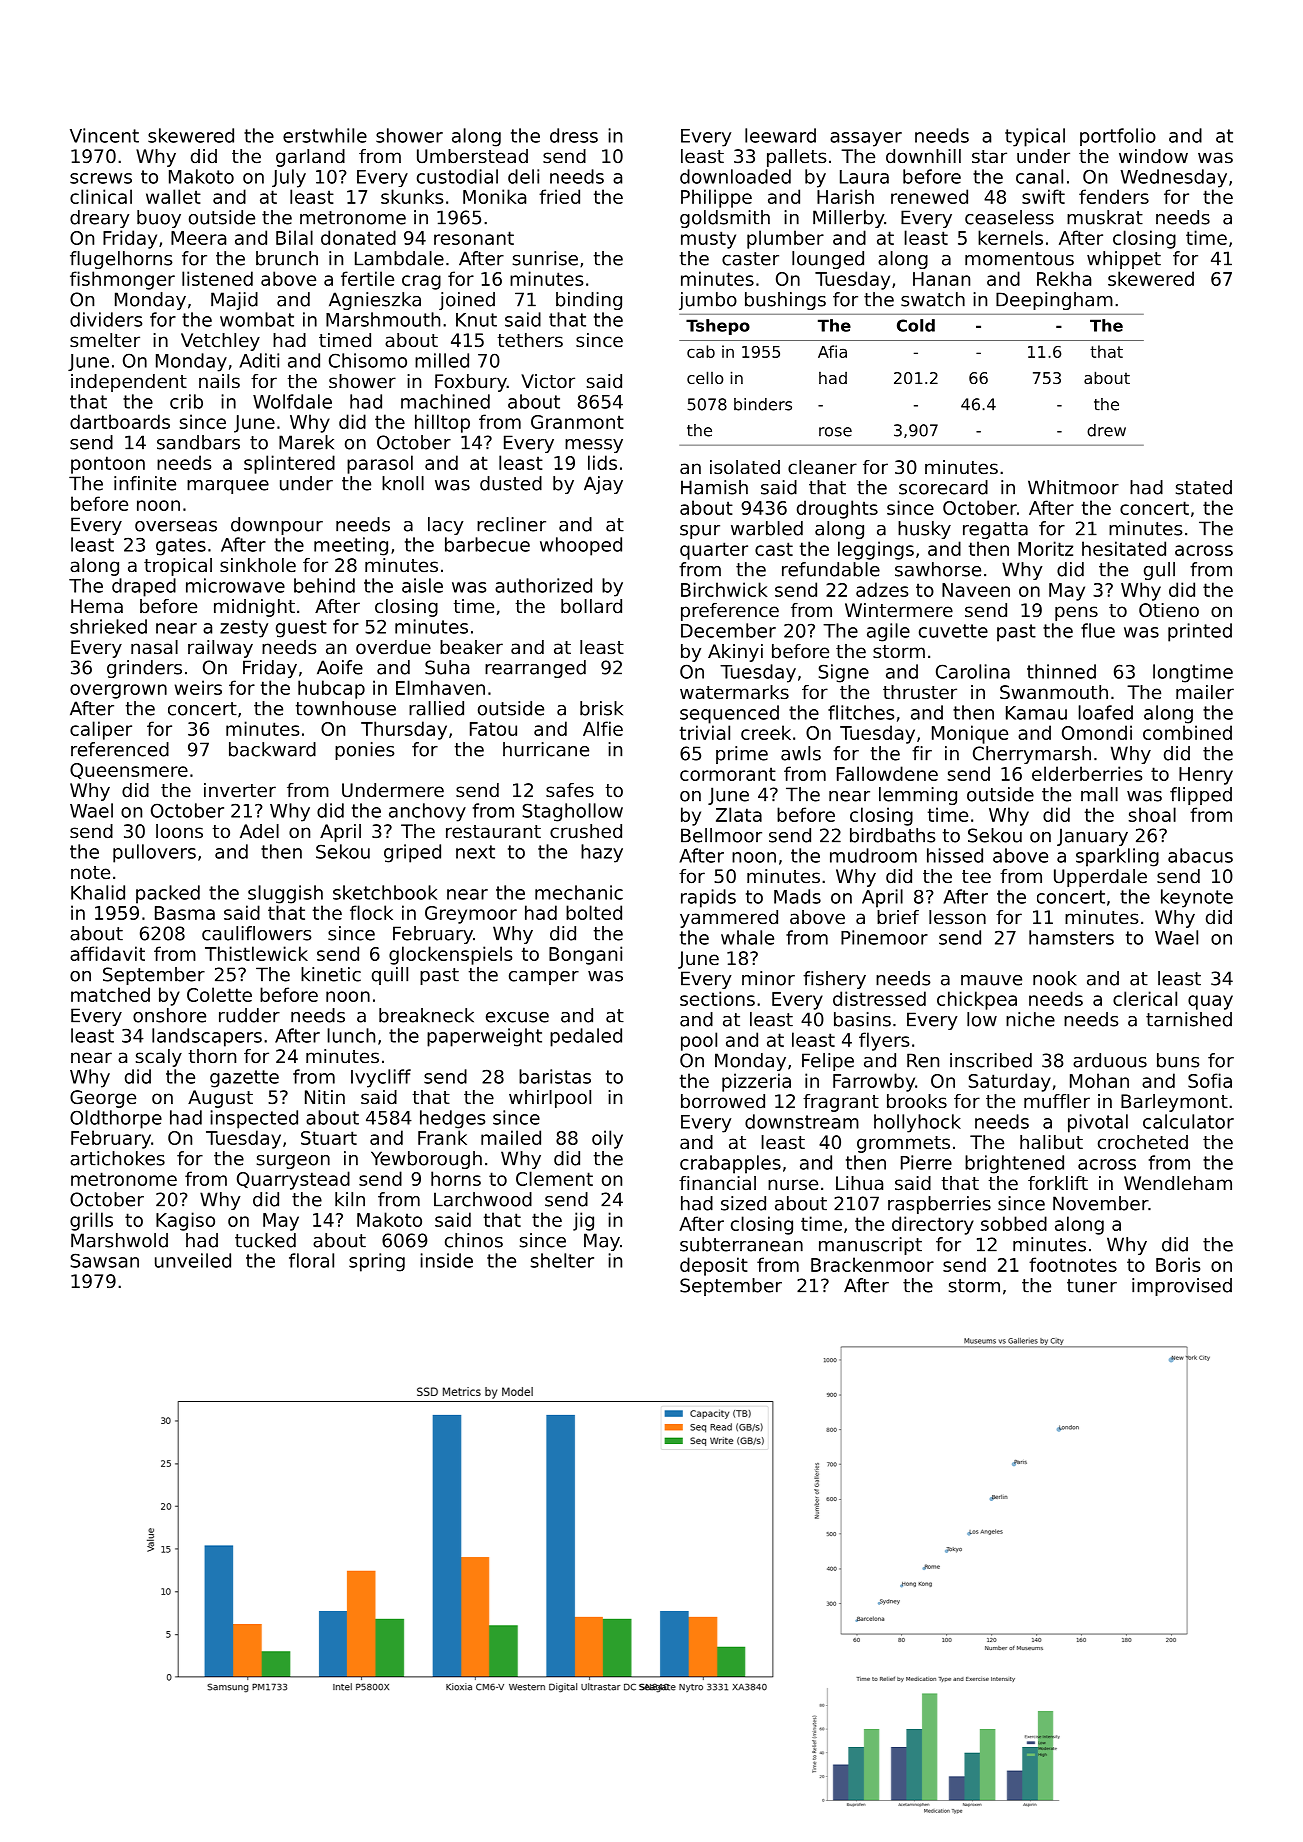  What do you see at coordinates (717, 998) in the screenshot?
I see `sections` at bounding box center [717, 998].
